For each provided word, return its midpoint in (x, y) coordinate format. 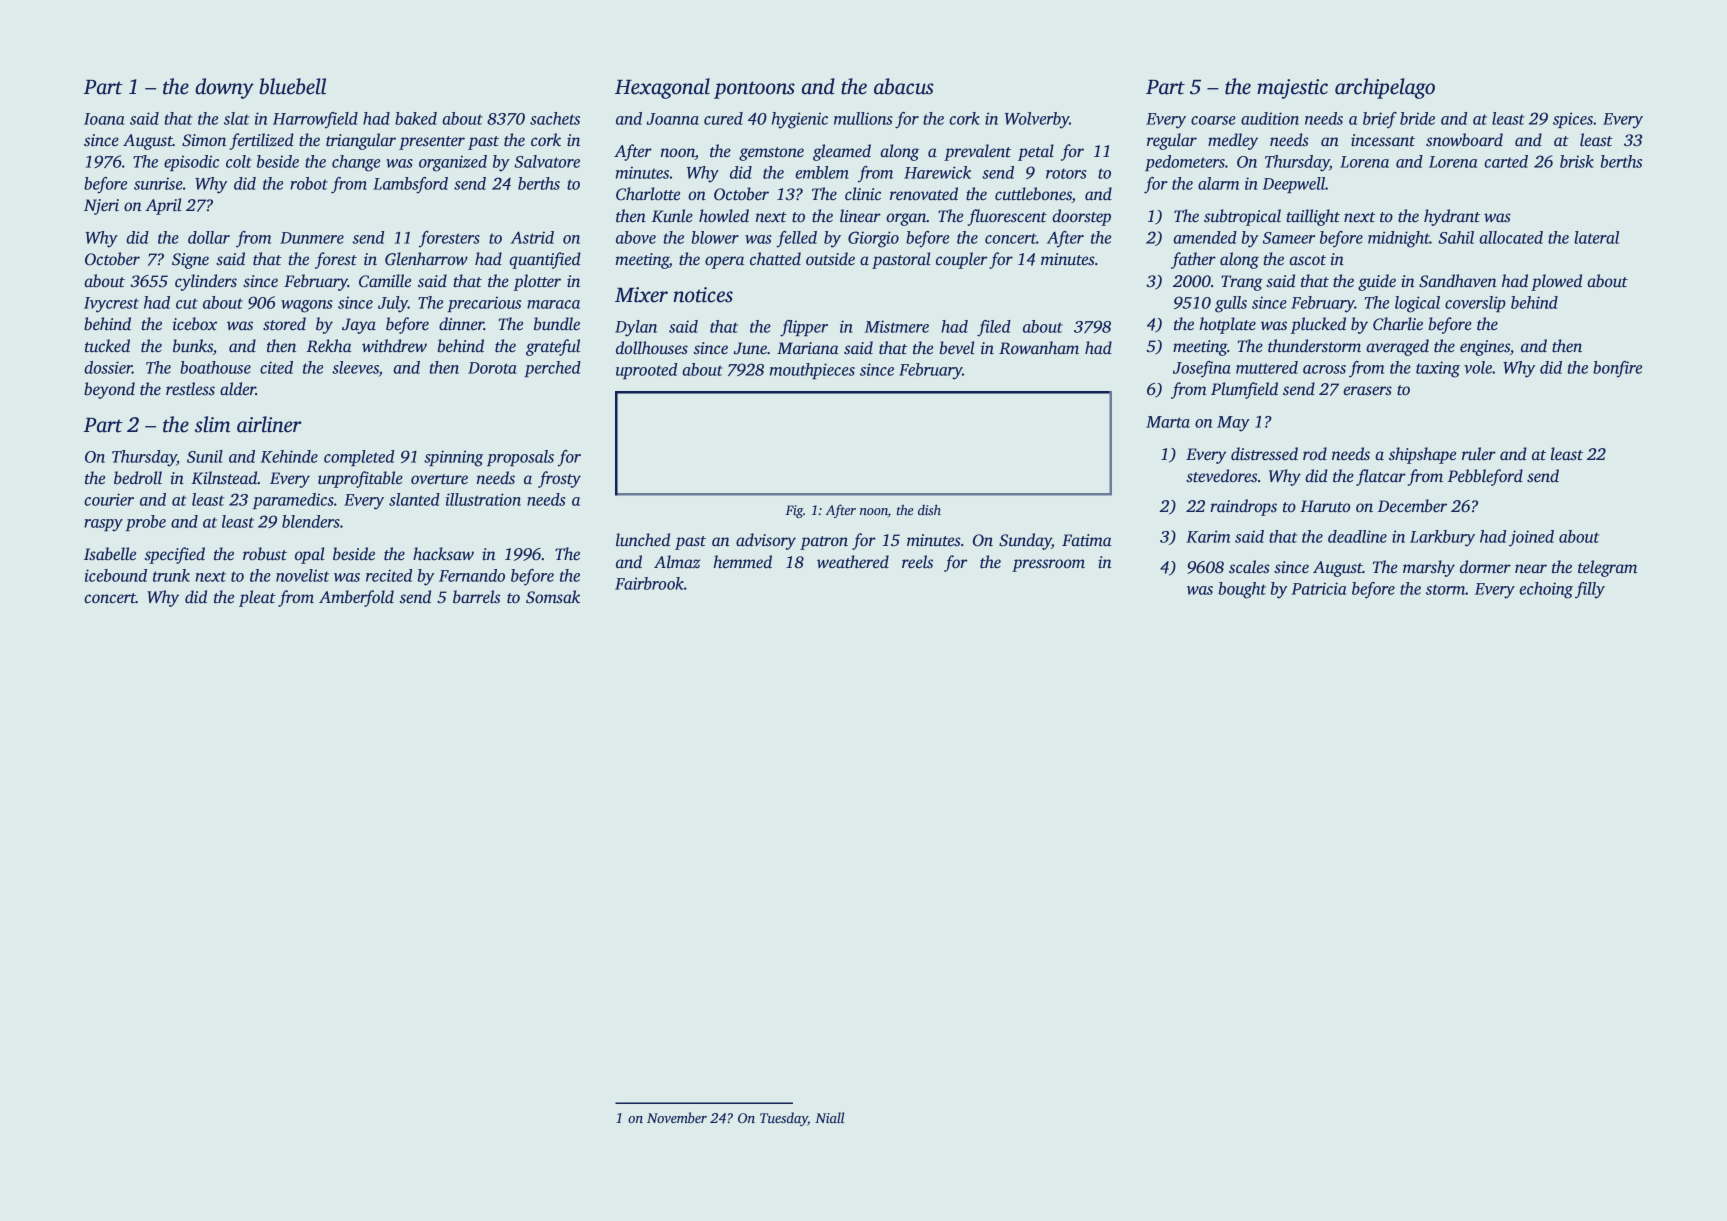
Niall (829, 1117)
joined (1531, 538)
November (677, 1117)
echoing (1546, 590)
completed (359, 458)
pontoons (754, 90)
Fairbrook (649, 583)
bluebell (292, 86)
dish (929, 510)
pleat (257, 598)
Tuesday (784, 1119)
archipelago (1385, 88)
